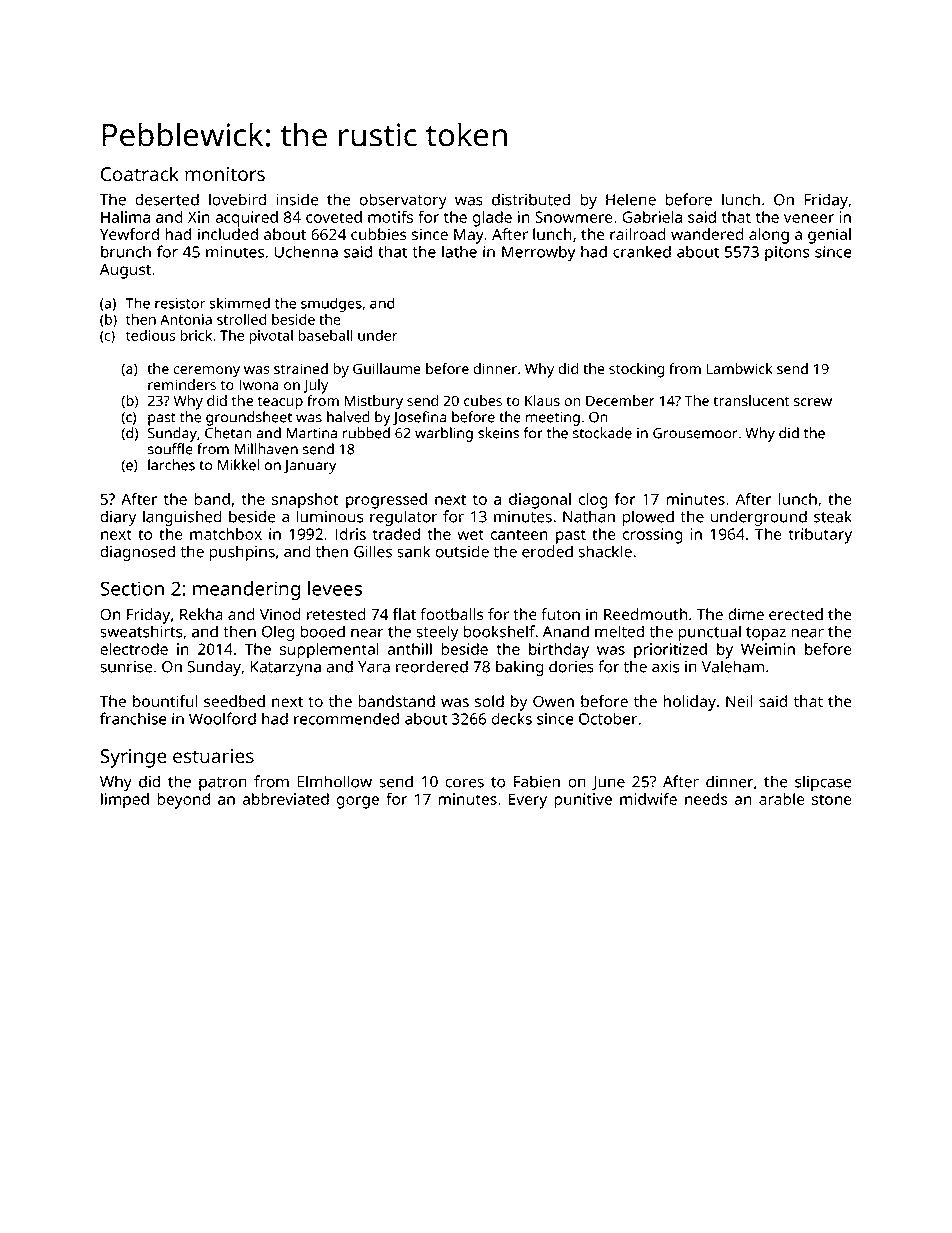 The width and height of the document is (952, 1233). Describe the element at coordinates (125, 801) in the document. I see `limped` at that location.
